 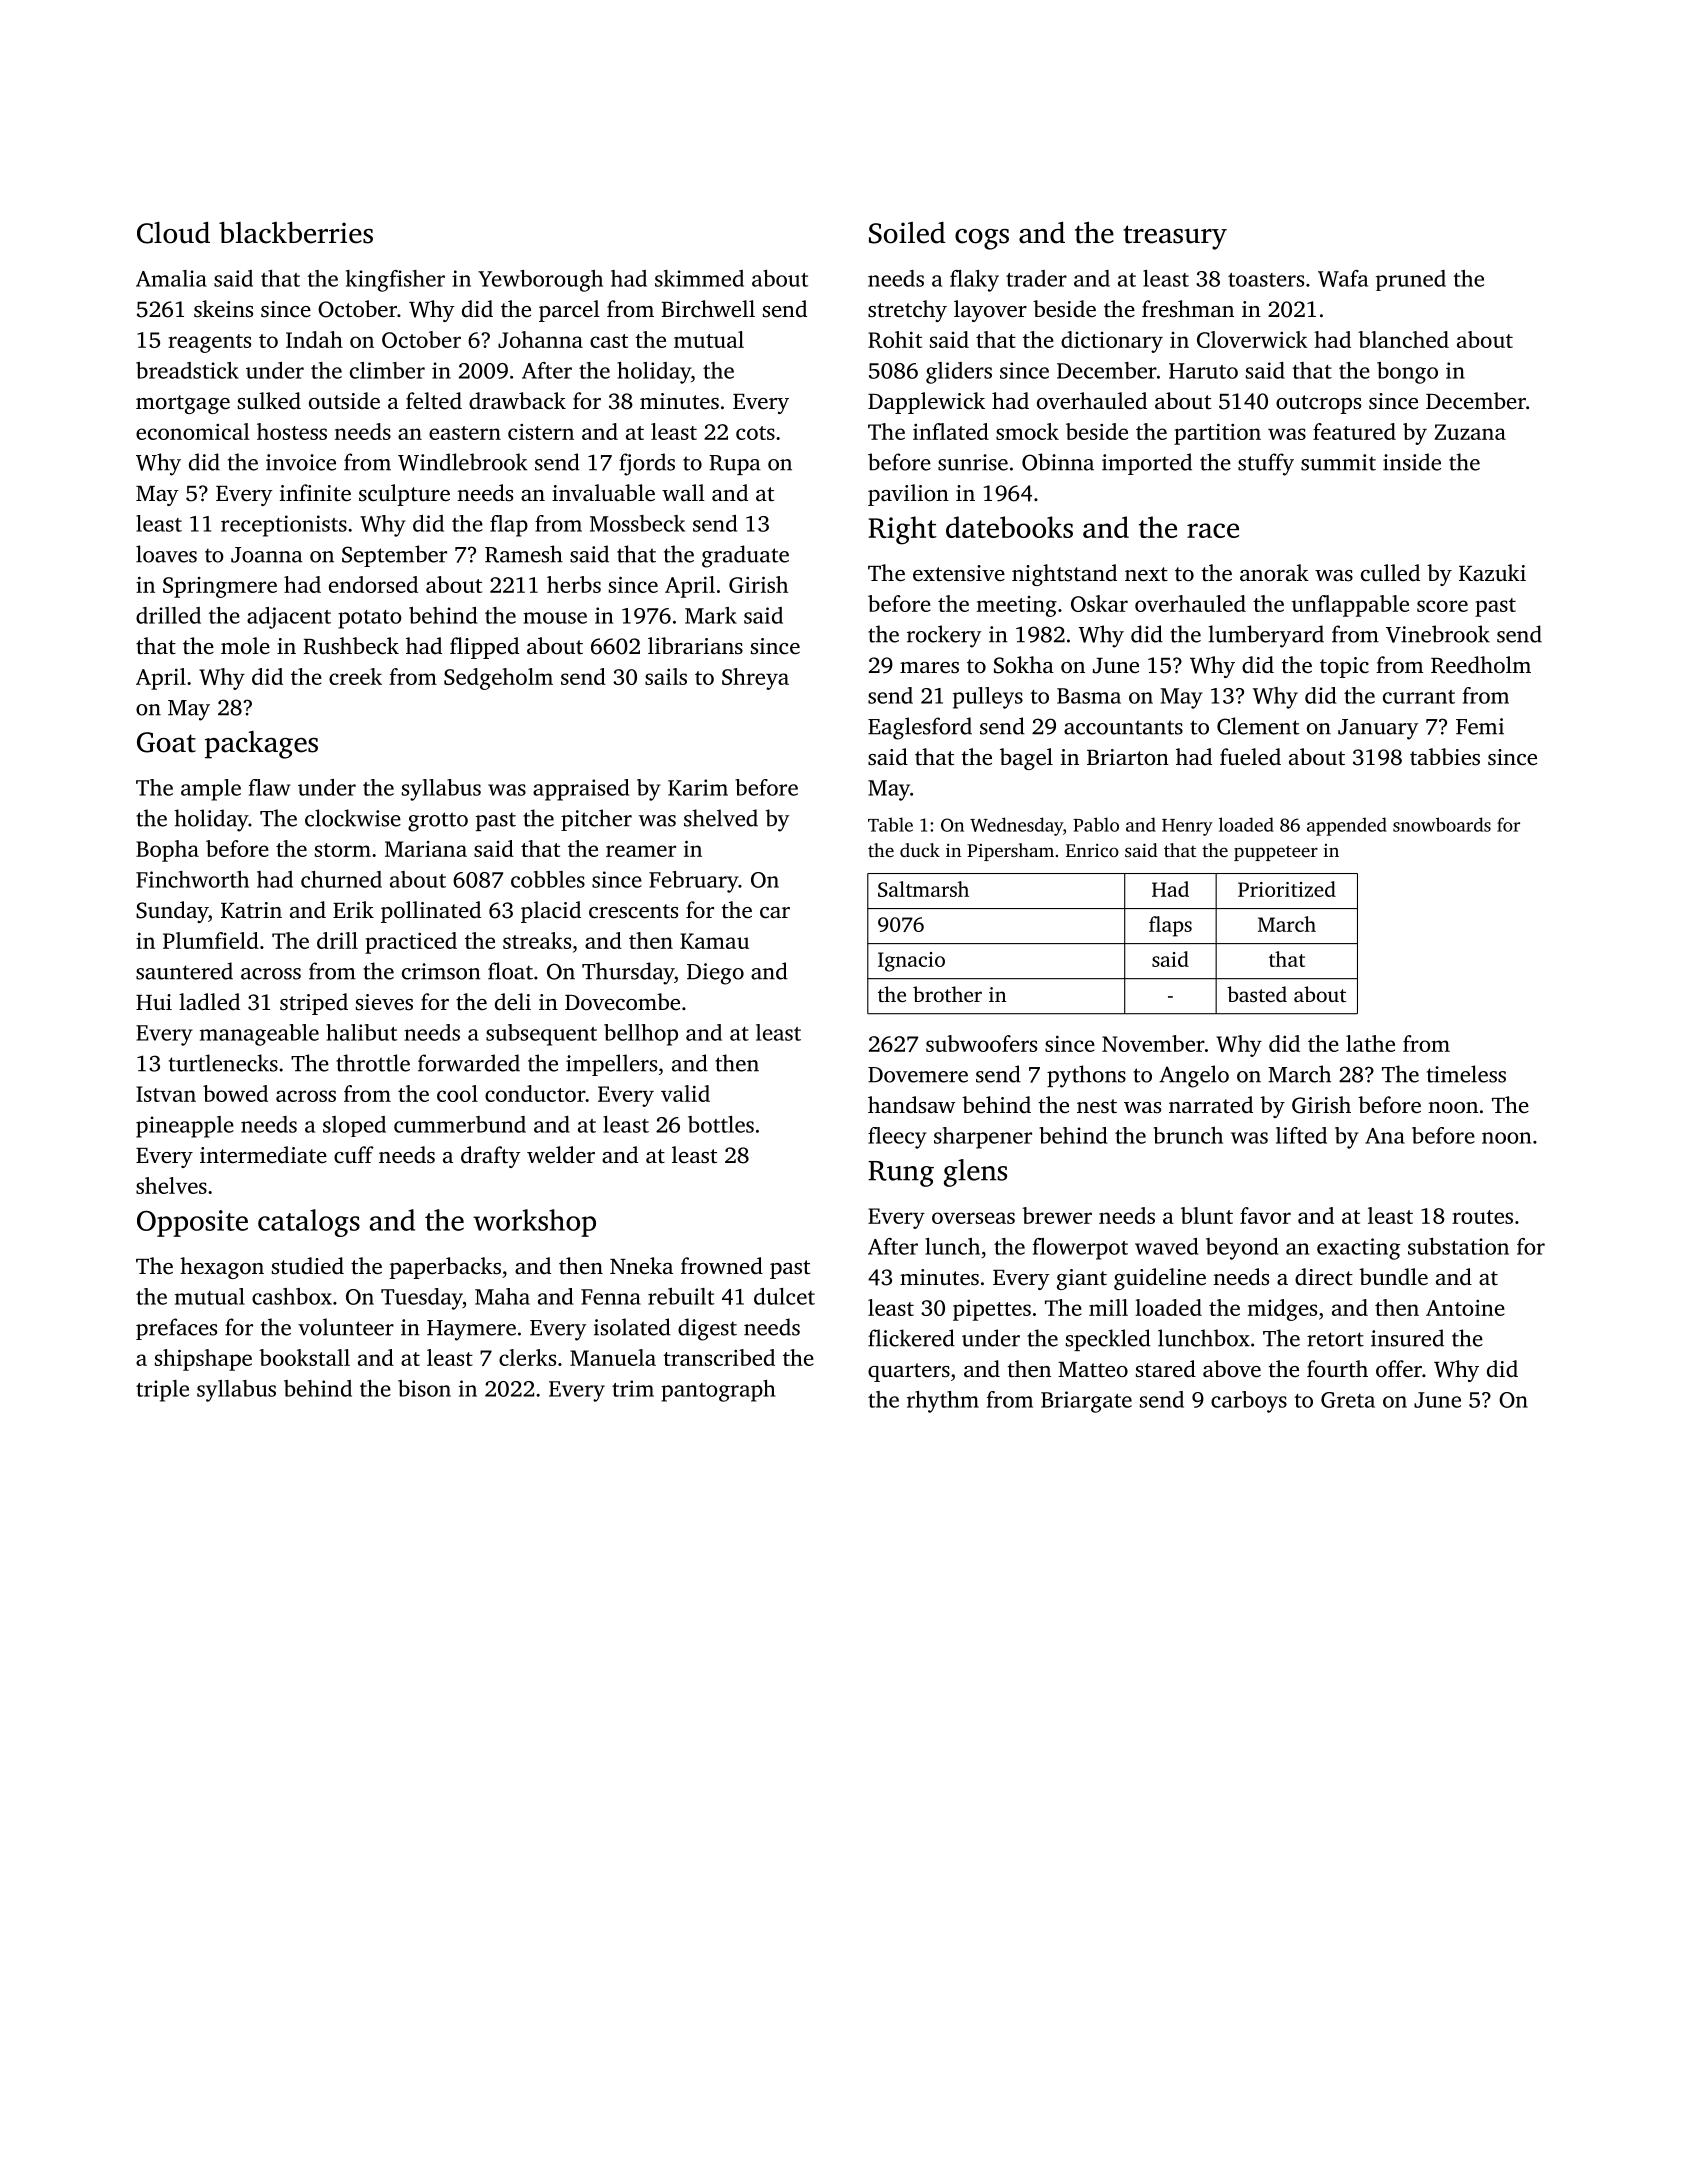 What do you see at coordinates (1026, 759) in the screenshot?
I see `bagel` at bounding box center [1026, 759].
